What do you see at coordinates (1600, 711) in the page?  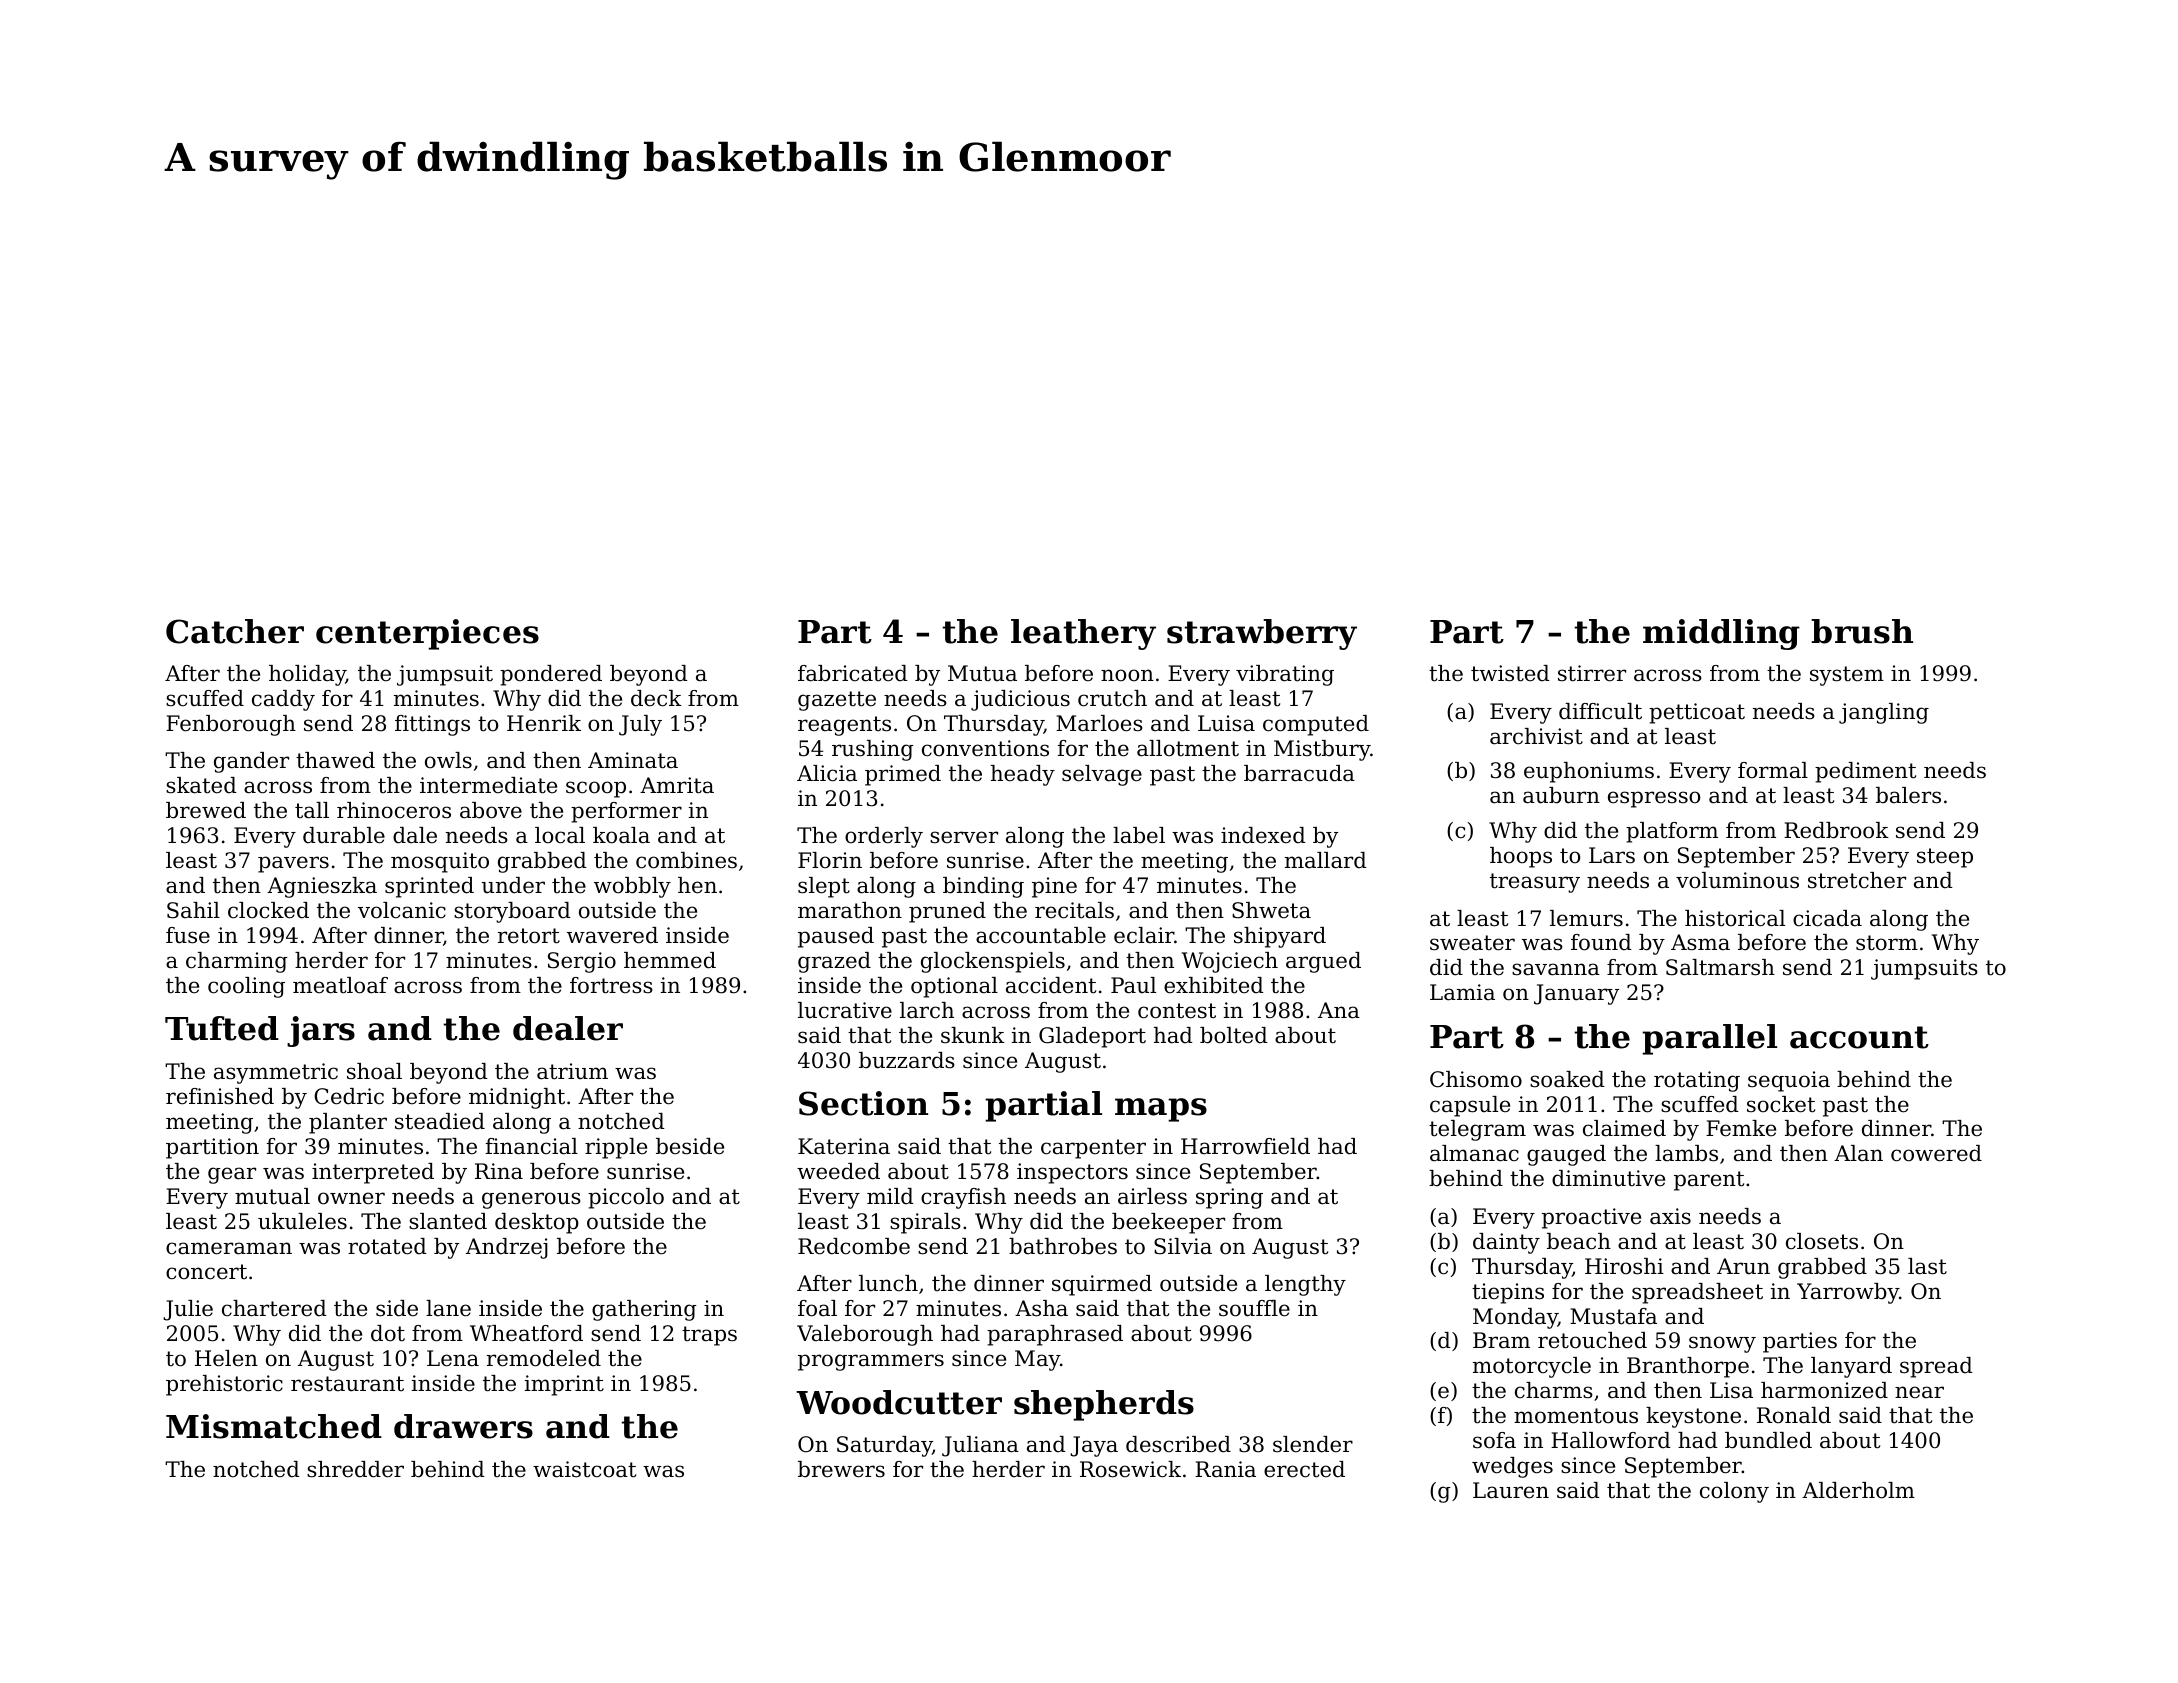 I see `difficult` at bounding box center [1600, 711].
